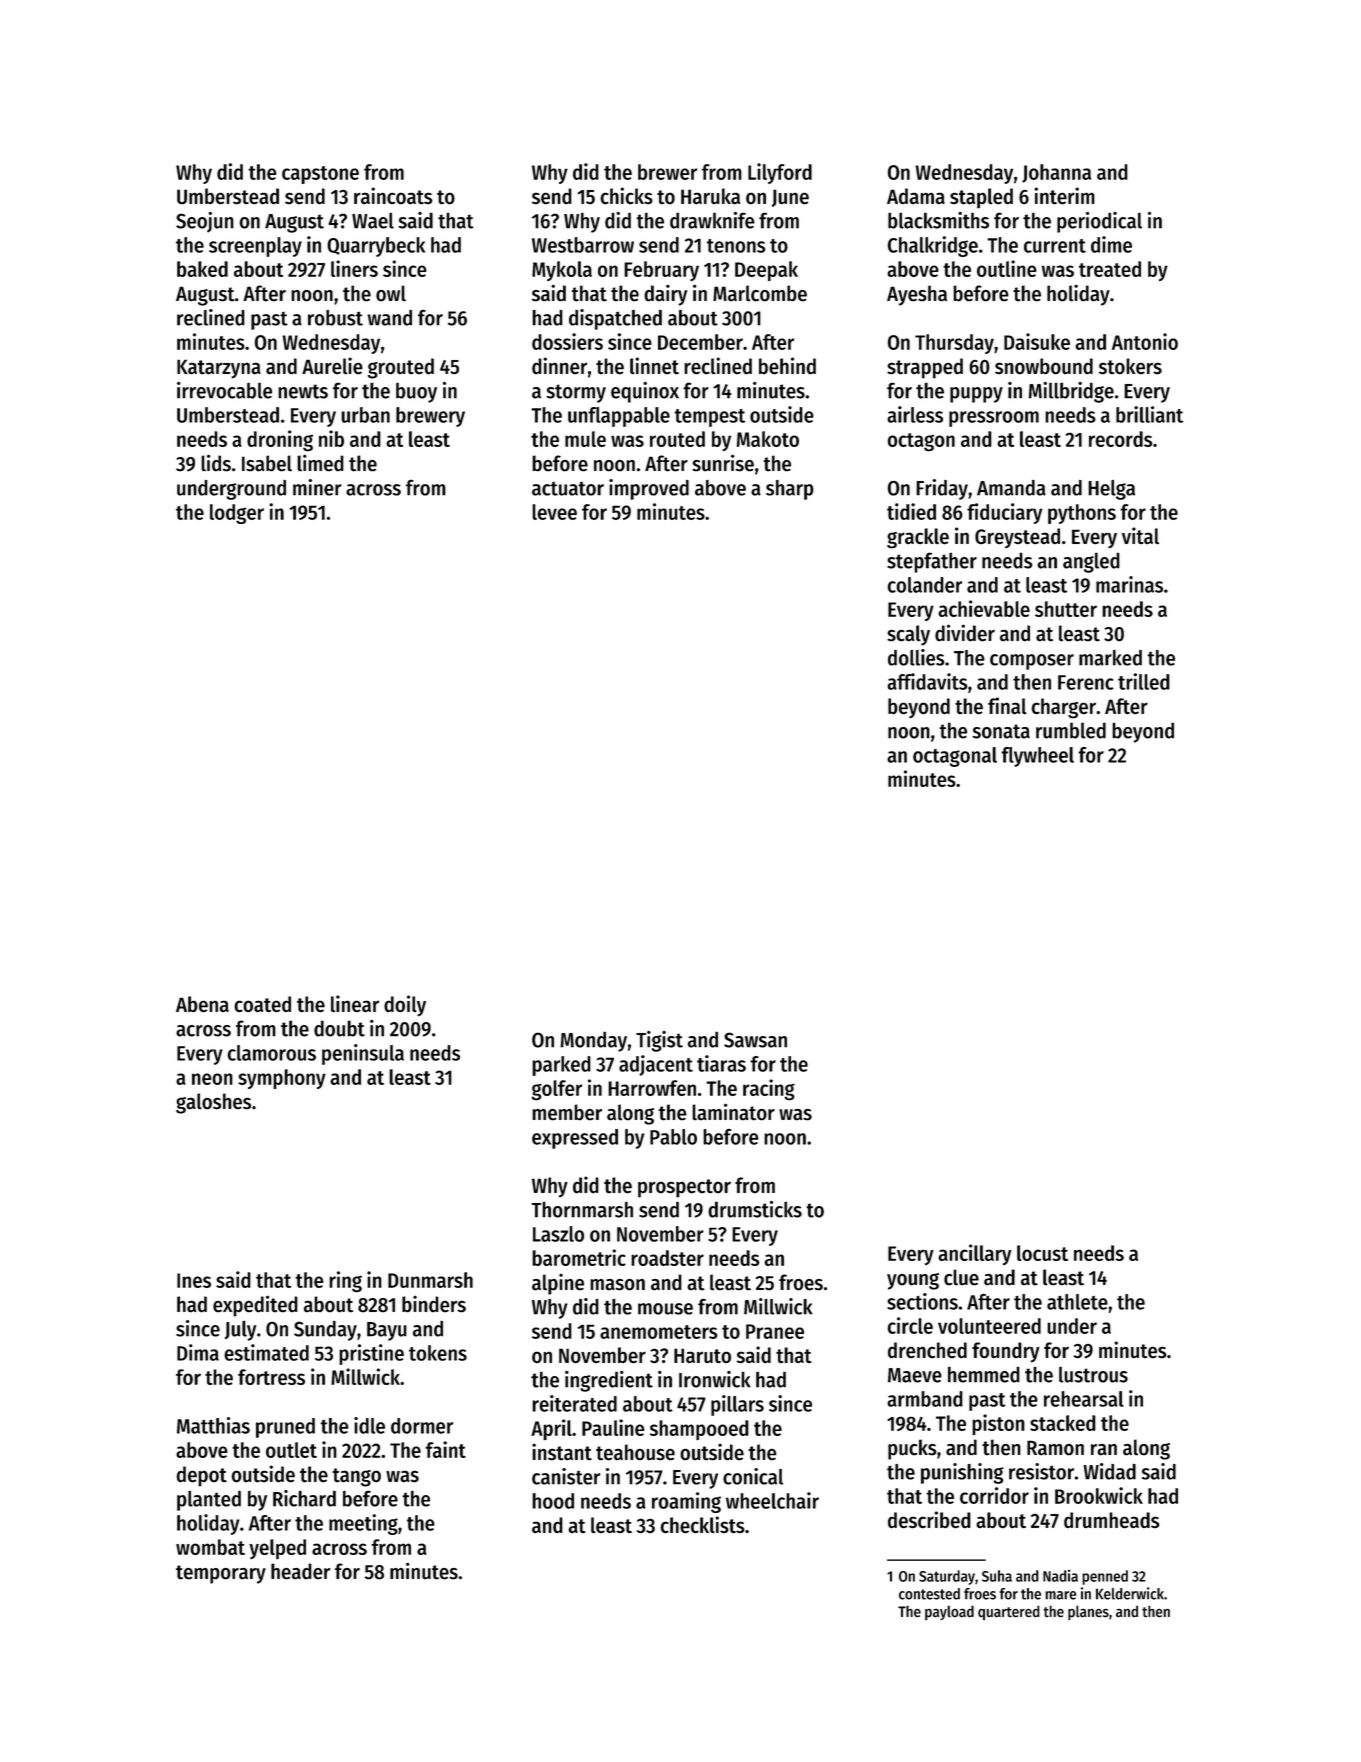  Describe the element at coordinates (1032, 662) in the document. I see `composer` at that location.
